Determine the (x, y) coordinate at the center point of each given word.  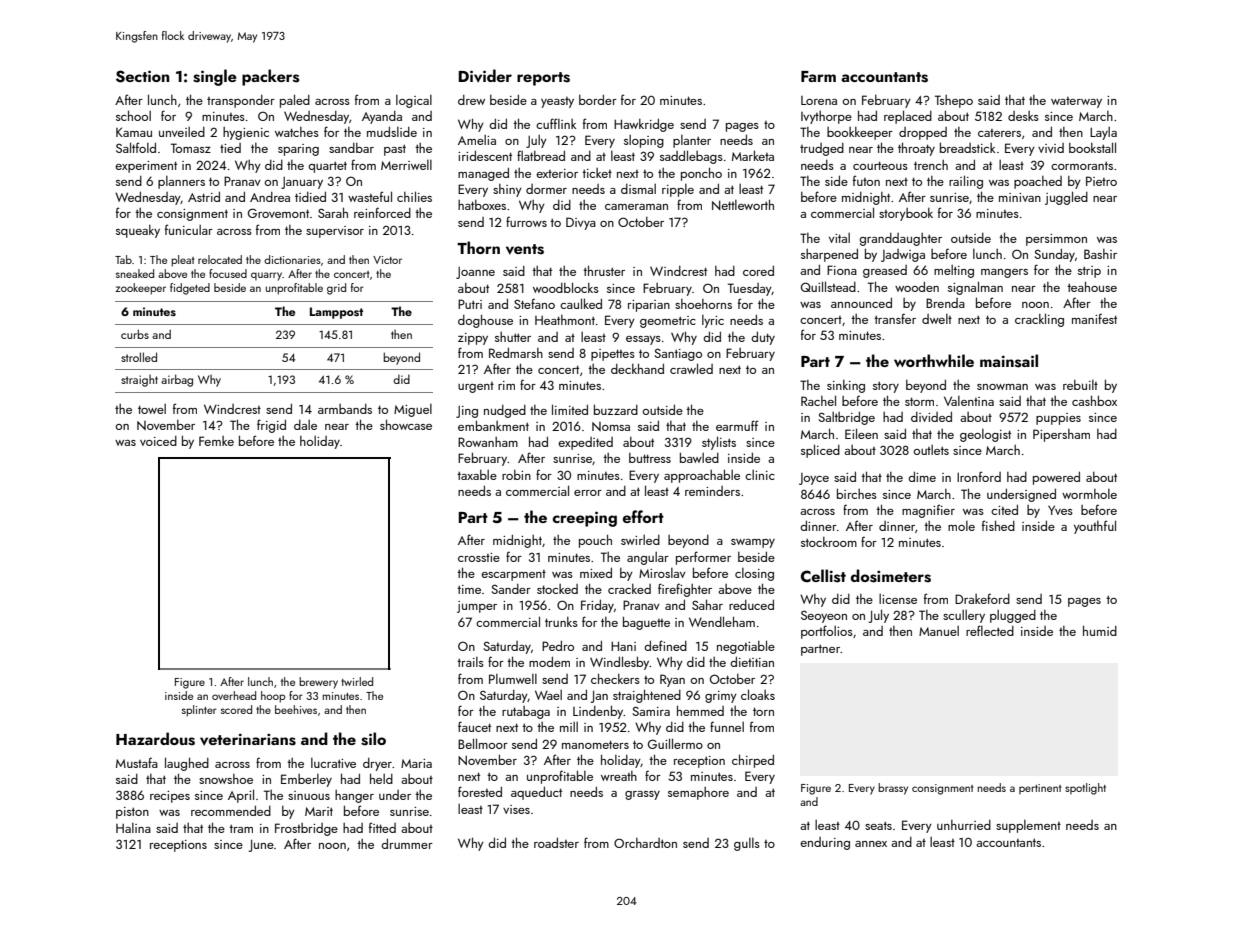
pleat (182, 261)
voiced (158, 441)
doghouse (485, 321)
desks (1023, 116)
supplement (1028, 826)
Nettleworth (743, 204)
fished (998, 525)
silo (373, 739)
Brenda (945, 303)
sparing (298, 150)
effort (643, 516)
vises (516, 809)
